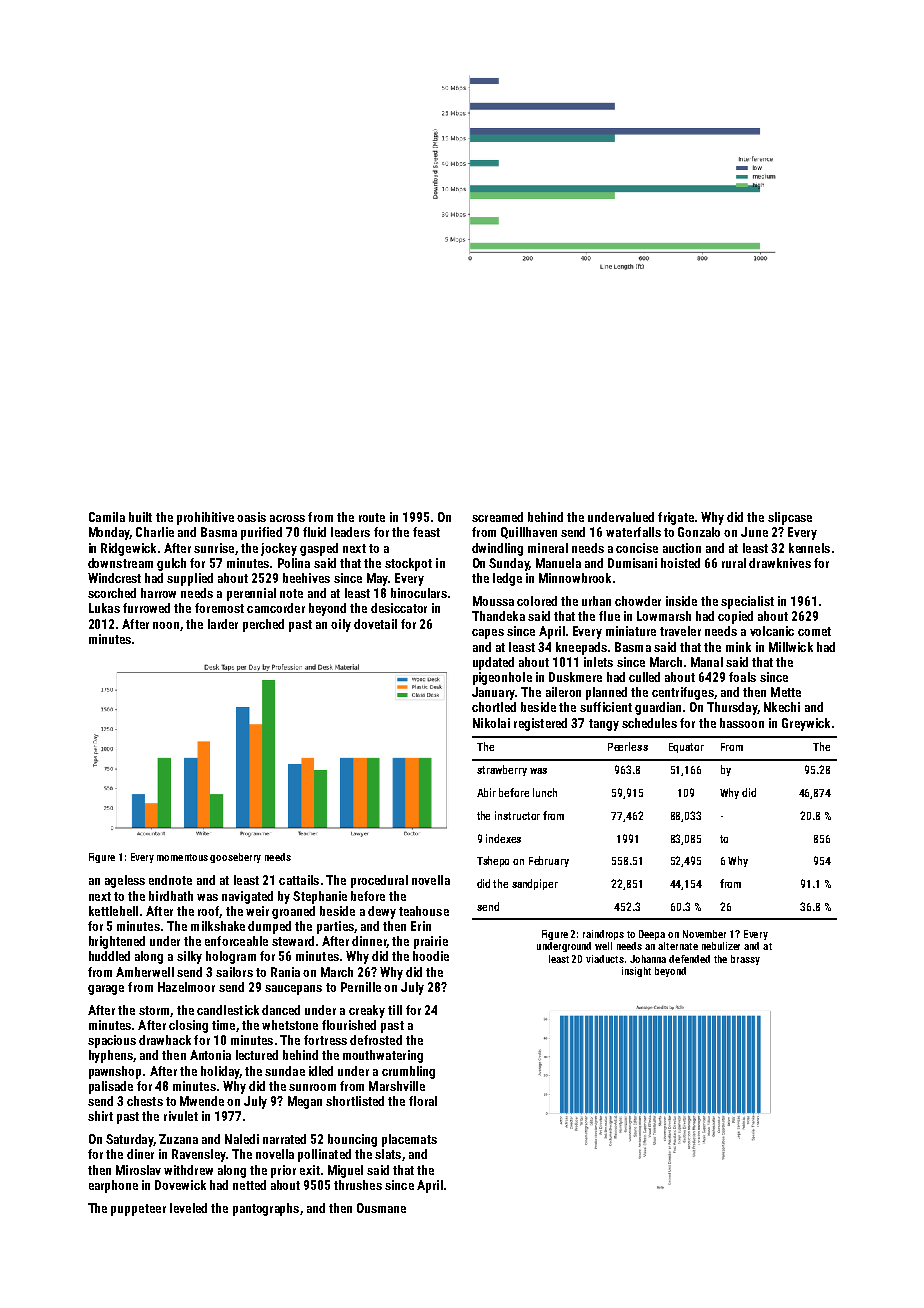 The width and height of the screenshot is (924, 1308). Describe the element at coordinates (408, 1072) in the screenshot. I see `crumbling` at that location.
